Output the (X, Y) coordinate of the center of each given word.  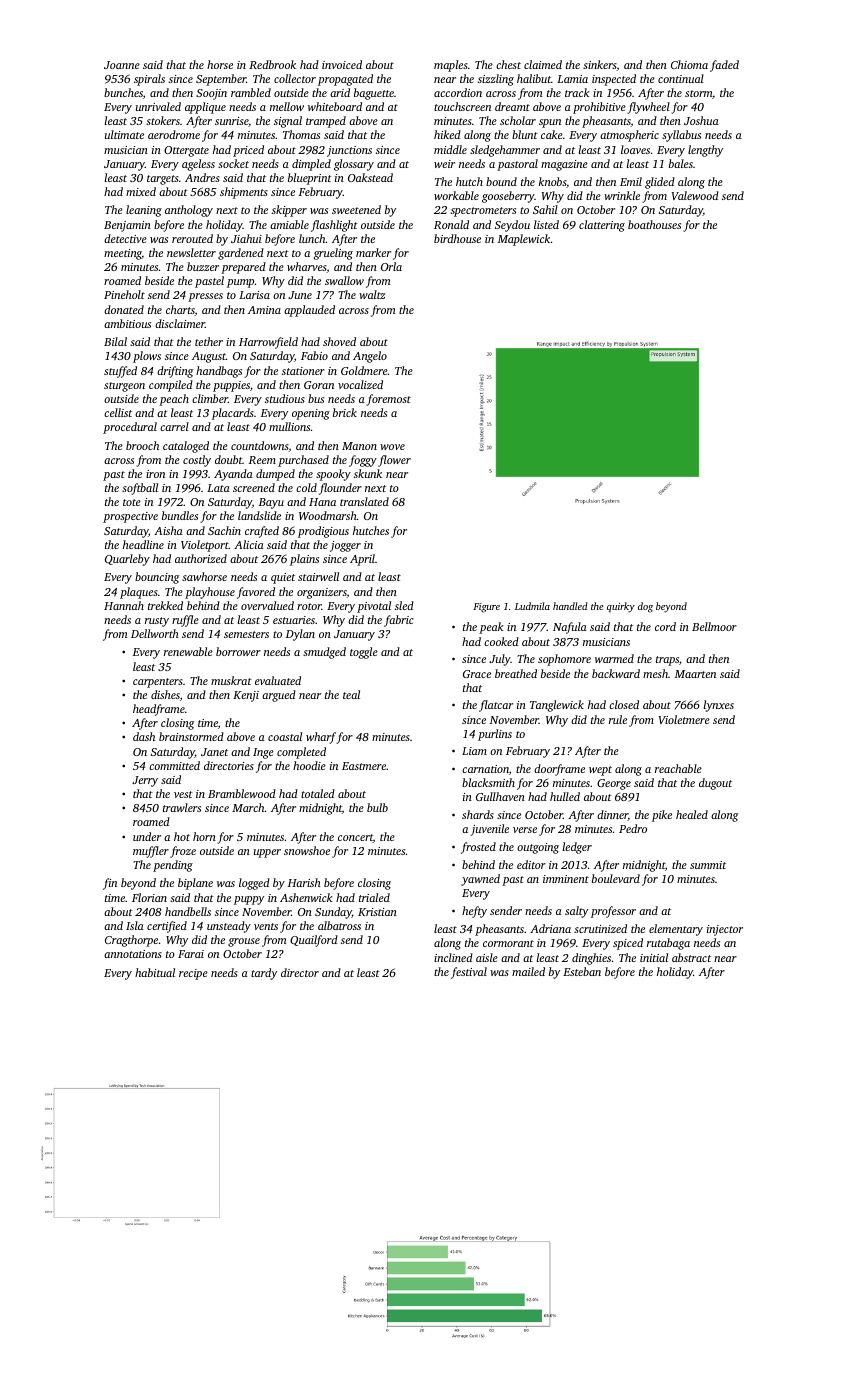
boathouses (654, 224)
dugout (715, 784)
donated (124, 309)
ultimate (124, 134)
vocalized (360, 384)
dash (144, 736)
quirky (621, 607)
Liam (474, 751)
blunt (525, 134)
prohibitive (599, 108)
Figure (486, 608)
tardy (264, 974)
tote (132, 502)
